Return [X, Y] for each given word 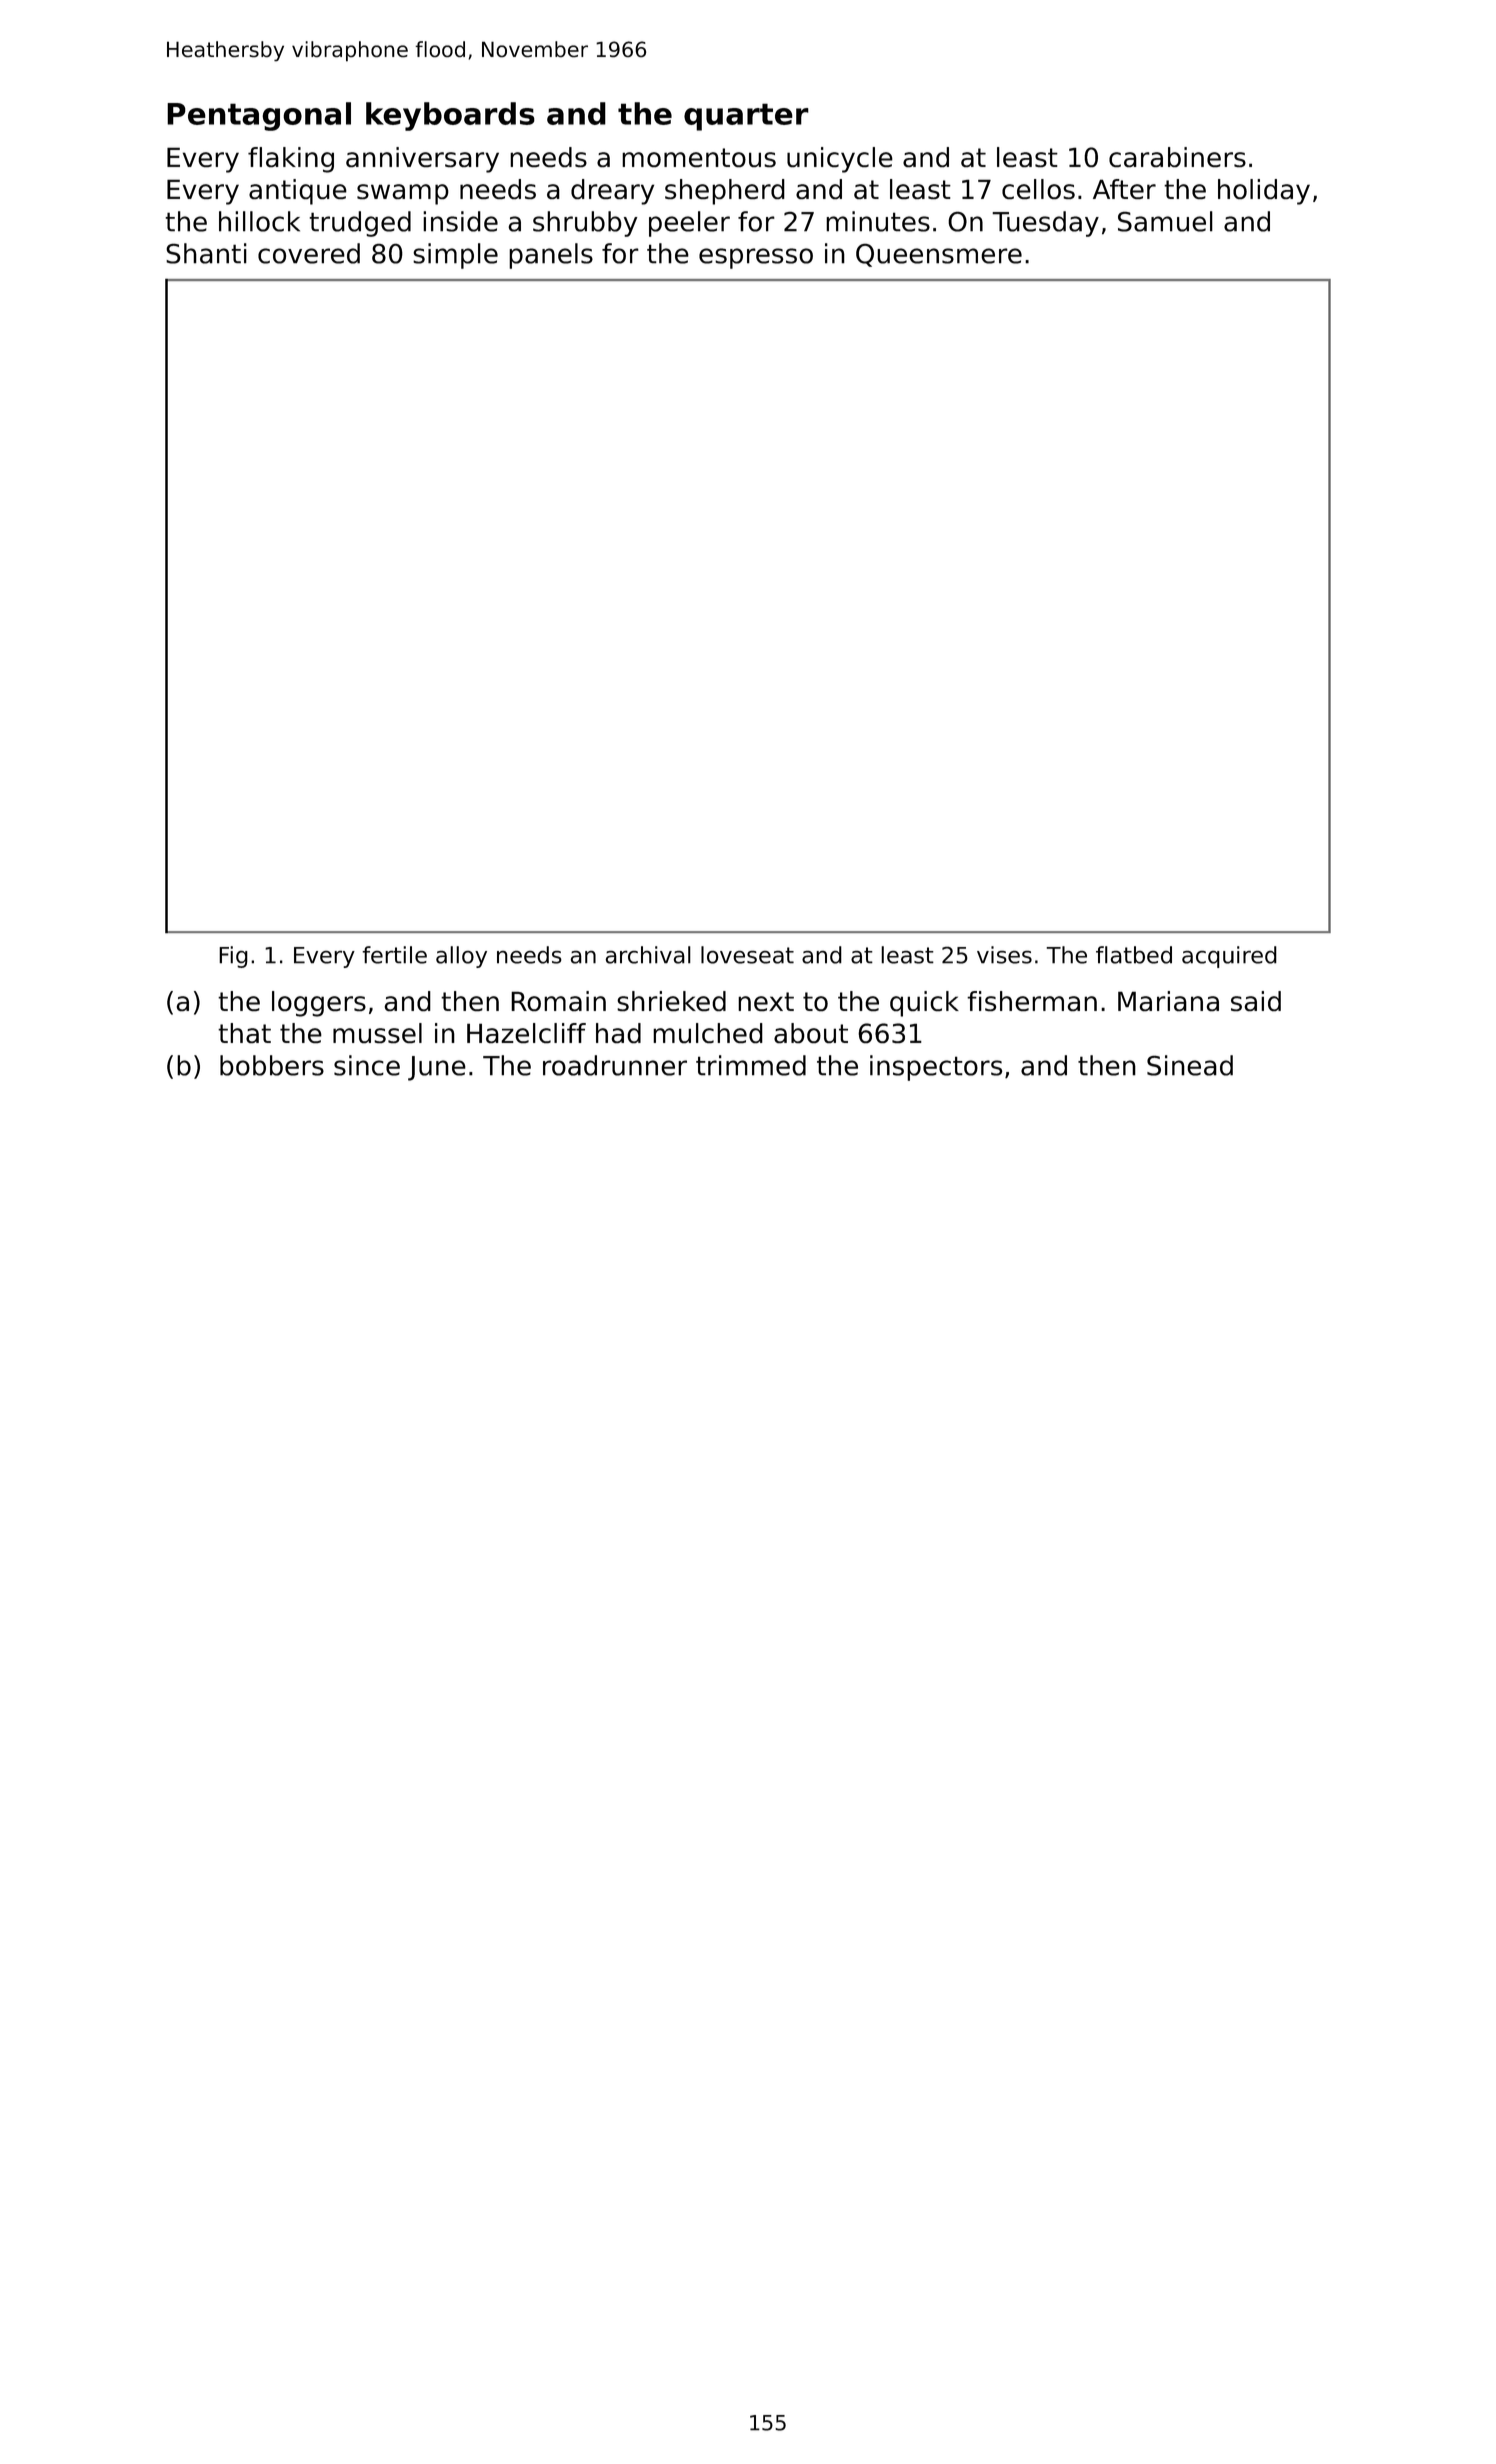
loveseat [747, 955]
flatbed [1134, 955]
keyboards [450, 116]
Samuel [1165, 221]
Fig [233, 957]
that [244, 1033]
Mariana [1168, 1001]
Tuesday [1045, 224]
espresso [756, 258]
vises [1004, 955]
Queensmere [939, 255]
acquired [1229, 957]
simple [455, 256]
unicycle [840, 160]
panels [551, 256]
